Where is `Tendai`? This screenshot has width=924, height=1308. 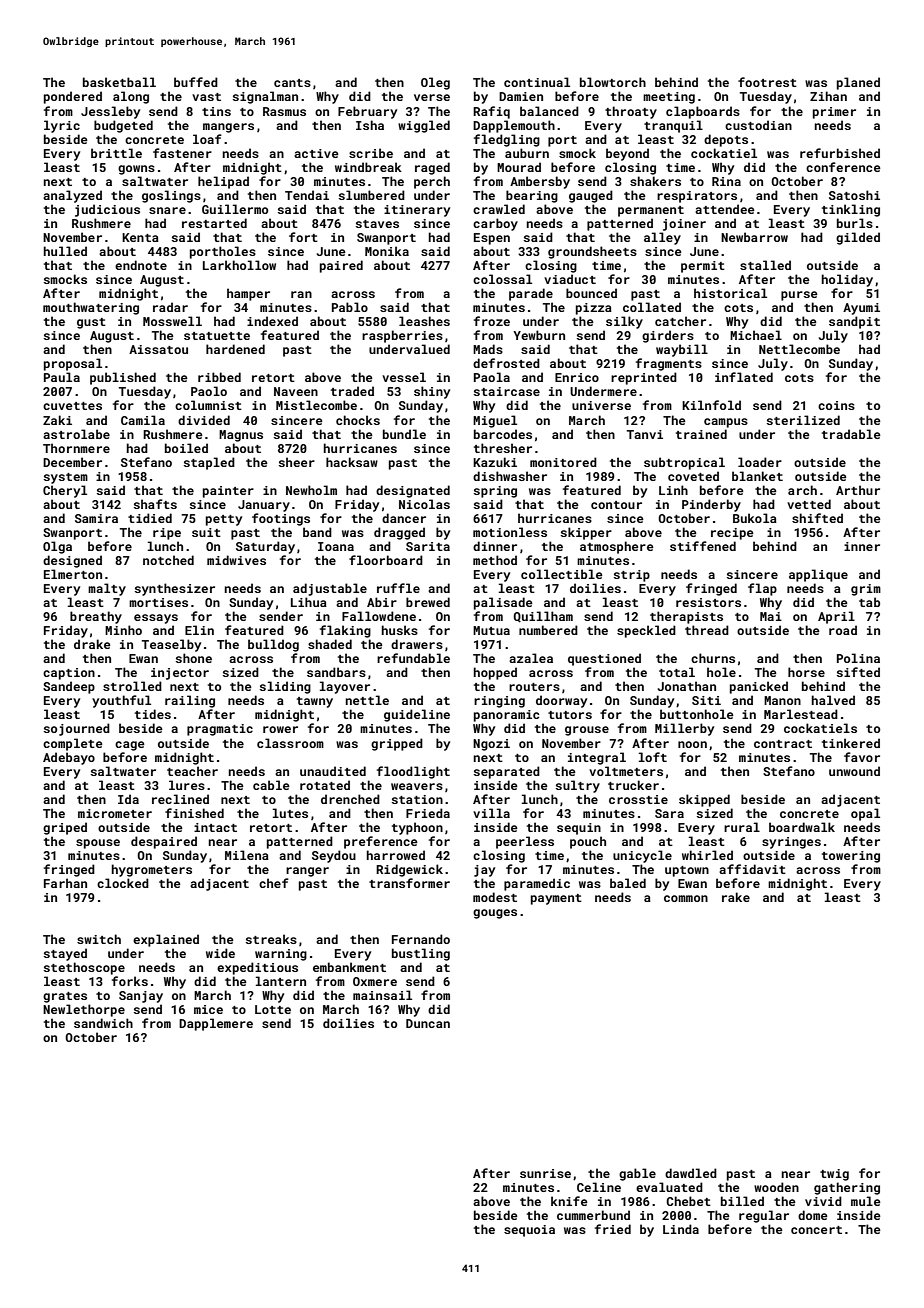
Tendai is located at coordinates (307, 195).
